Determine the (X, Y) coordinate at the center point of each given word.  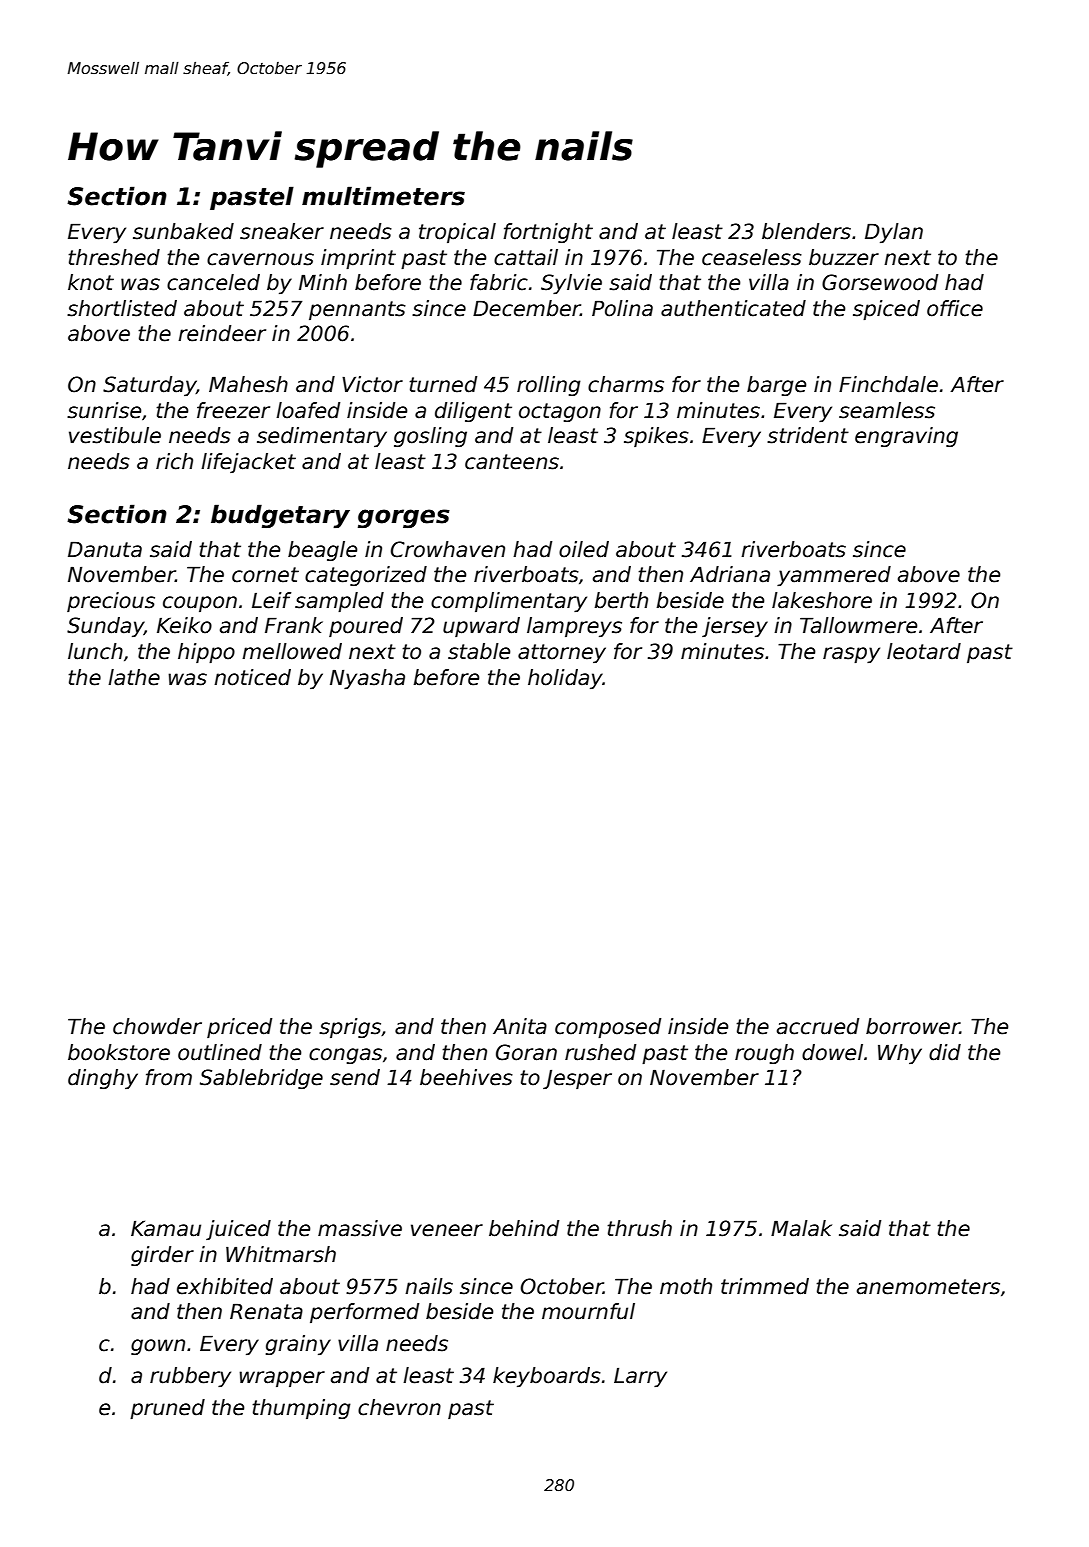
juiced (238, 1230)
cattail (526, 257)
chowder (157, 1026)
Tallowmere (858, 625)
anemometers (928, 1287)
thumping (301, 1409)
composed (608, 1028)
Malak (801, 1228)
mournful (588, 1311)
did (945, 1052)
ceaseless (752, 257)
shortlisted (122, 308)
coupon (200, 604)
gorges (404, 518)
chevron (399, 1407)
